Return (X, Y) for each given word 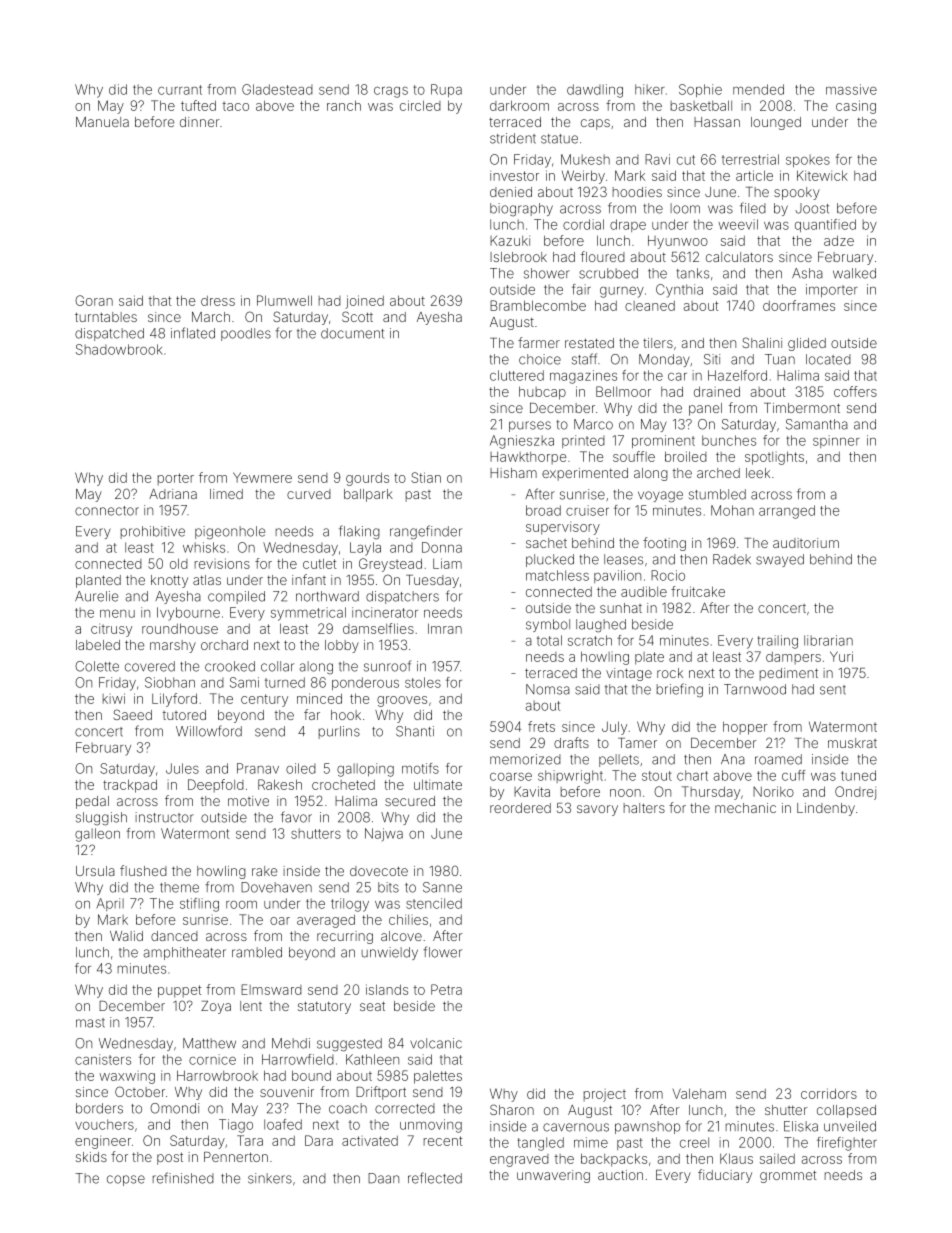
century (264, 700)
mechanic (745, 808)
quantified (825, 225)
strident (513, 138)
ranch (344, 105)
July (614, 728)
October (140, 1091)
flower (442, 952)
